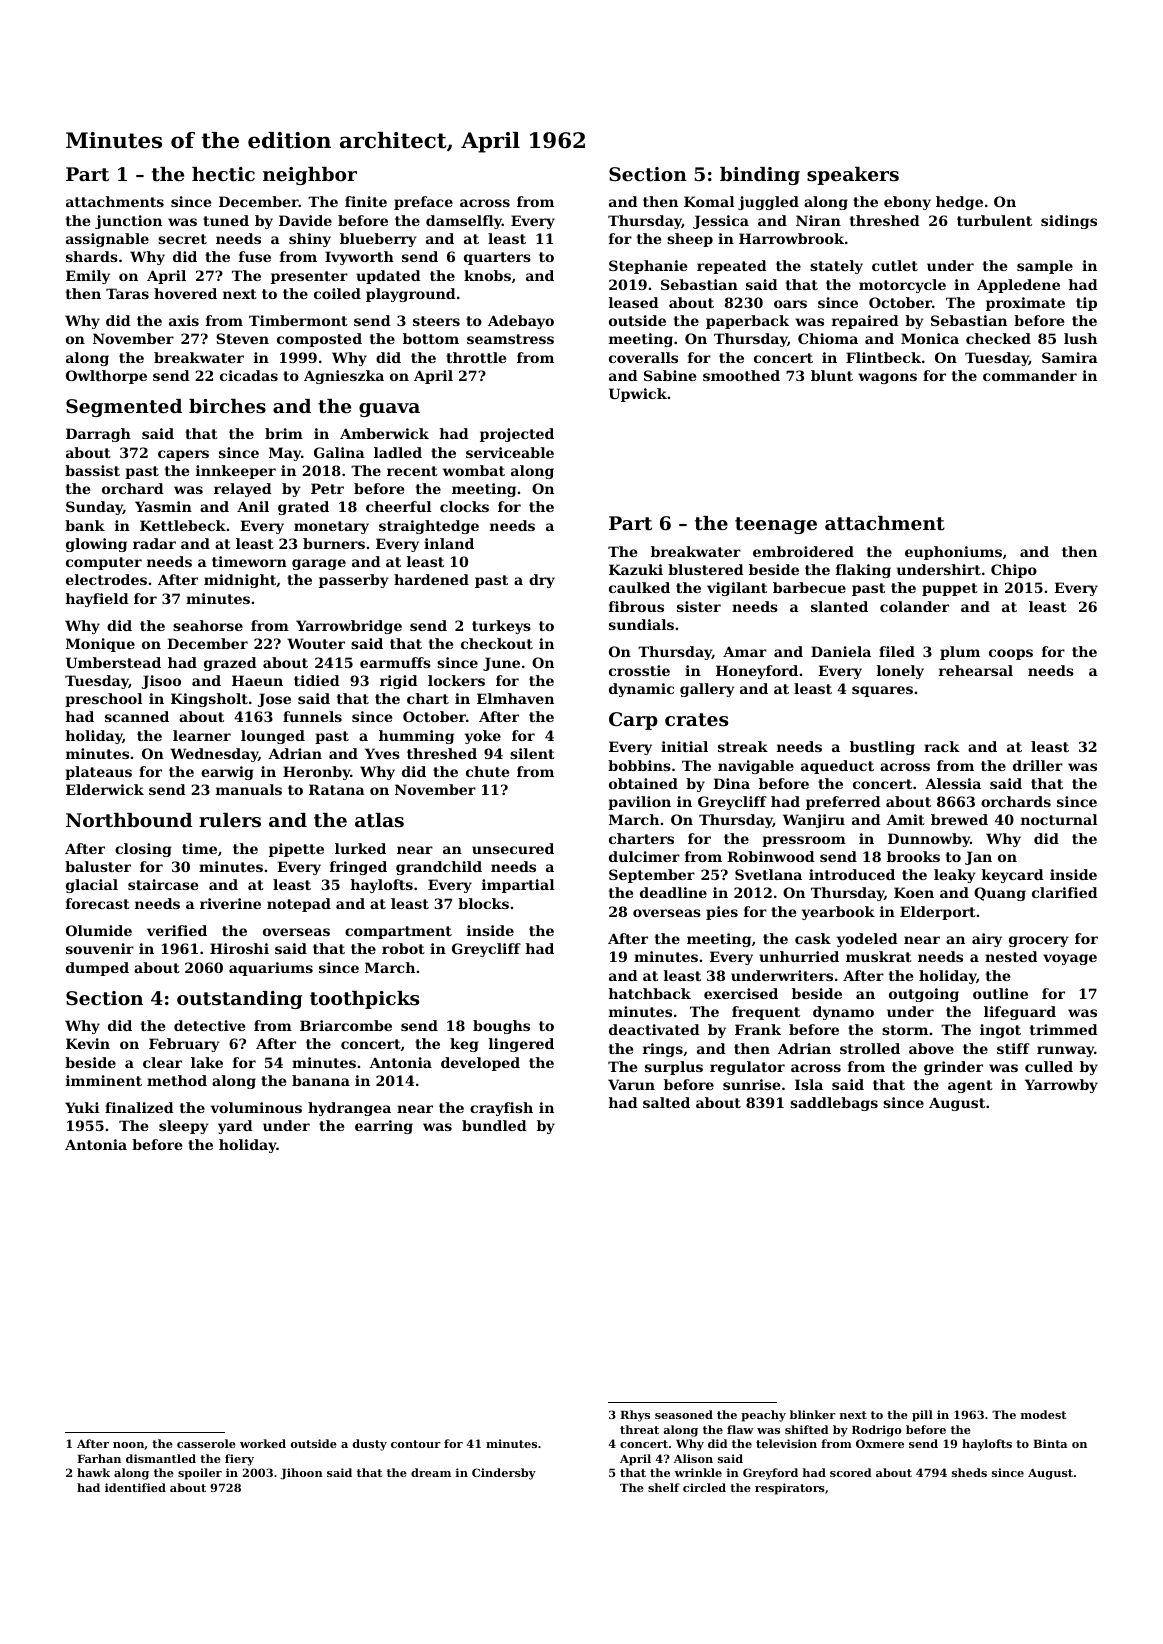 The width and height of the image is (1163, 1644). Describe the element at coordinates (643, 357) in the image. I see `coveralls` at that location.
